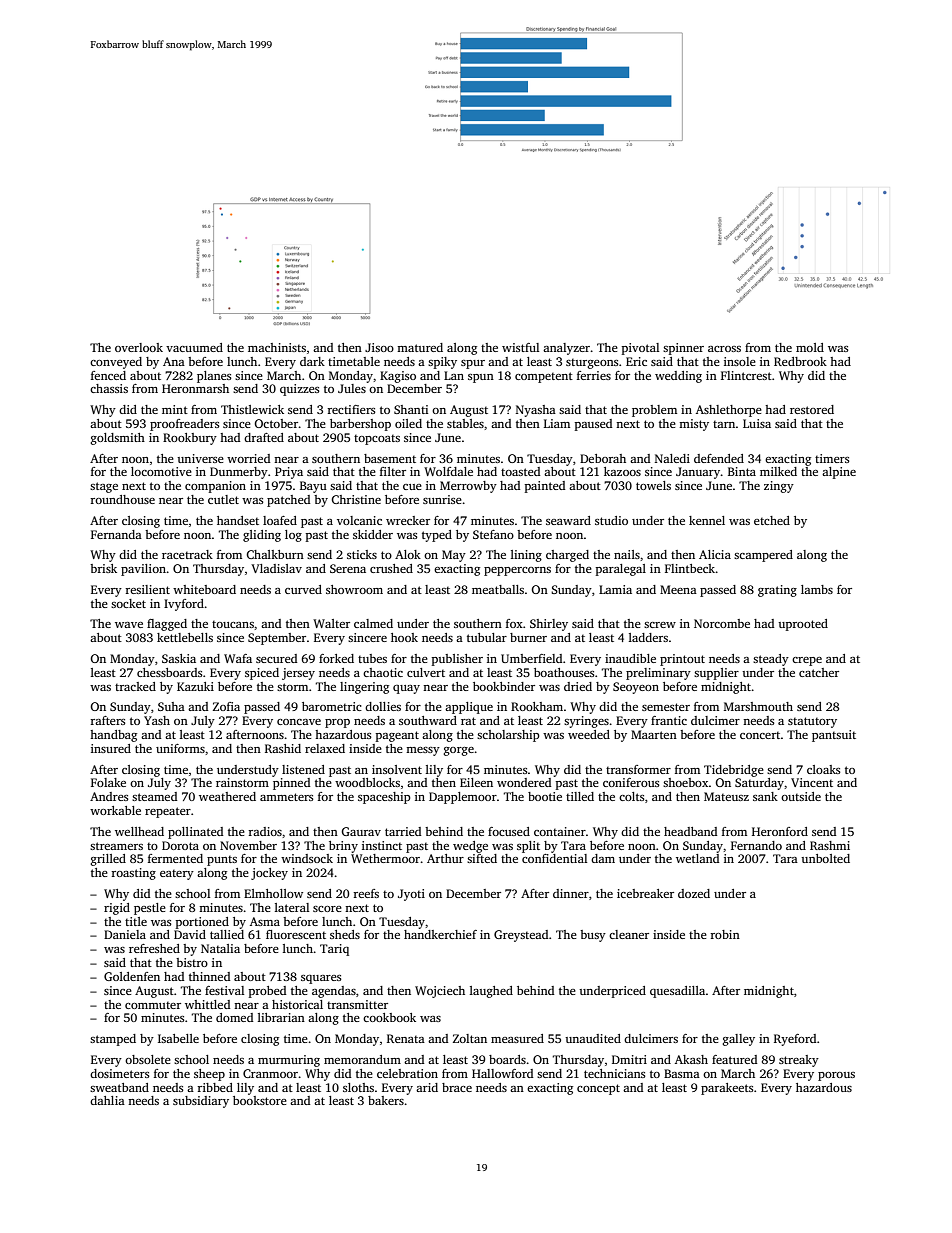 The image size is (952, 1233). Describe the element at coordinates (260, 1100) in the page. I see `bookstore` at that location.
